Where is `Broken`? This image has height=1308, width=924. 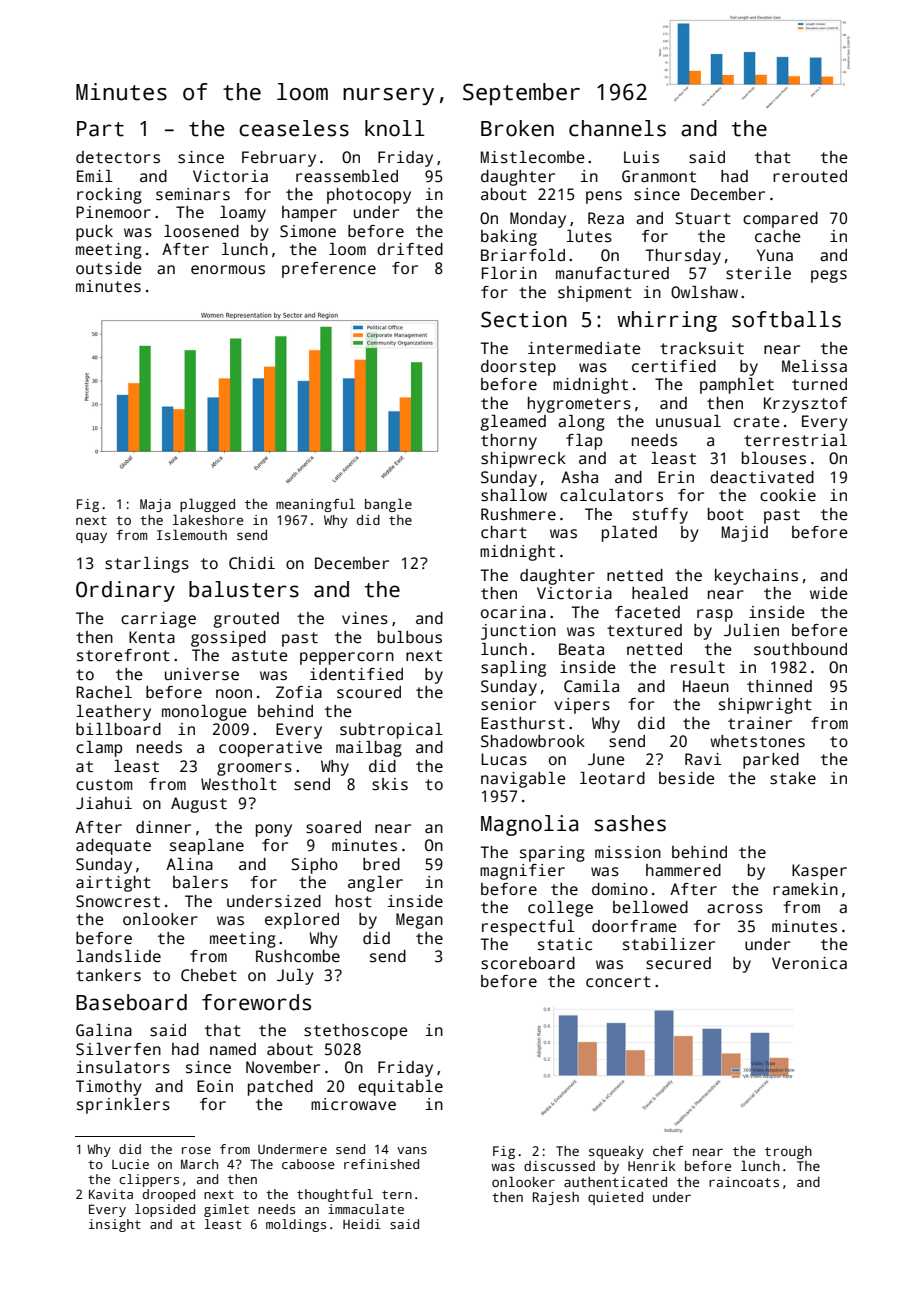
Broken is located at coordinates (517, 128).
